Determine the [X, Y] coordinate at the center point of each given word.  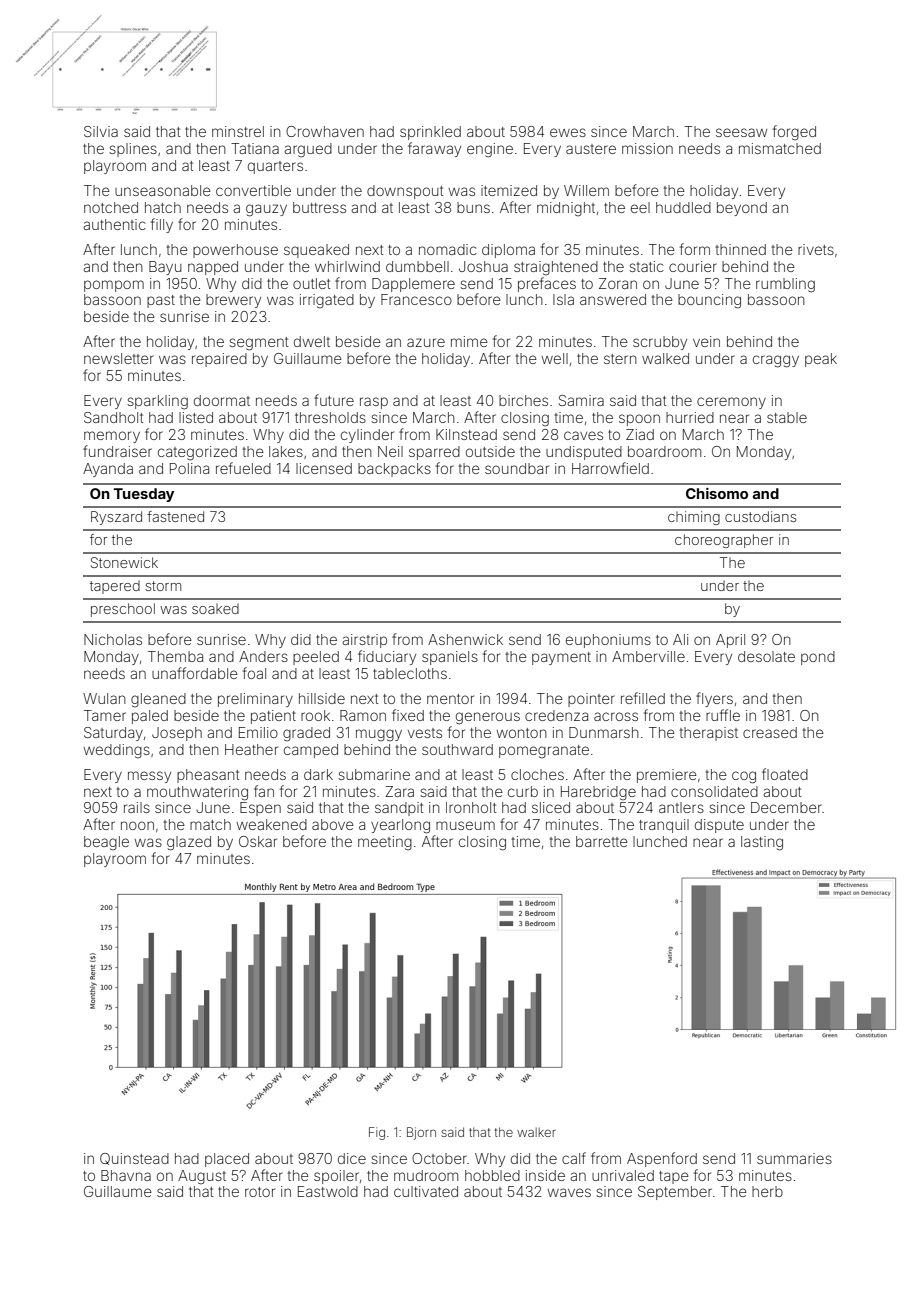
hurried [690, 417]
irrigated [327, 301]
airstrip [364, 641]
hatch [163, 207]
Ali [680, 639]
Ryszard [116, 518]
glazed [189, 843]
